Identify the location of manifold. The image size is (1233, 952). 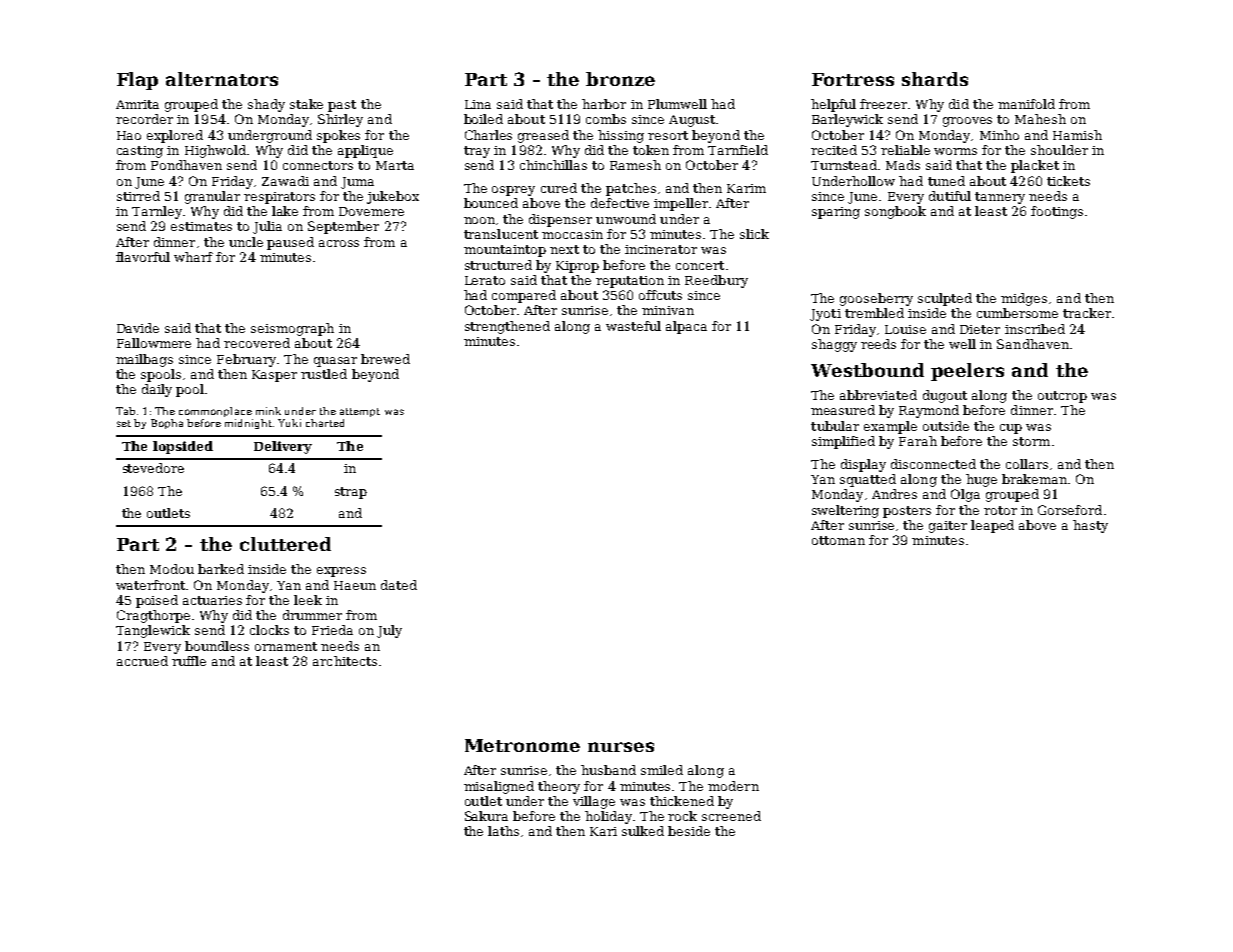
(1026, 104).
